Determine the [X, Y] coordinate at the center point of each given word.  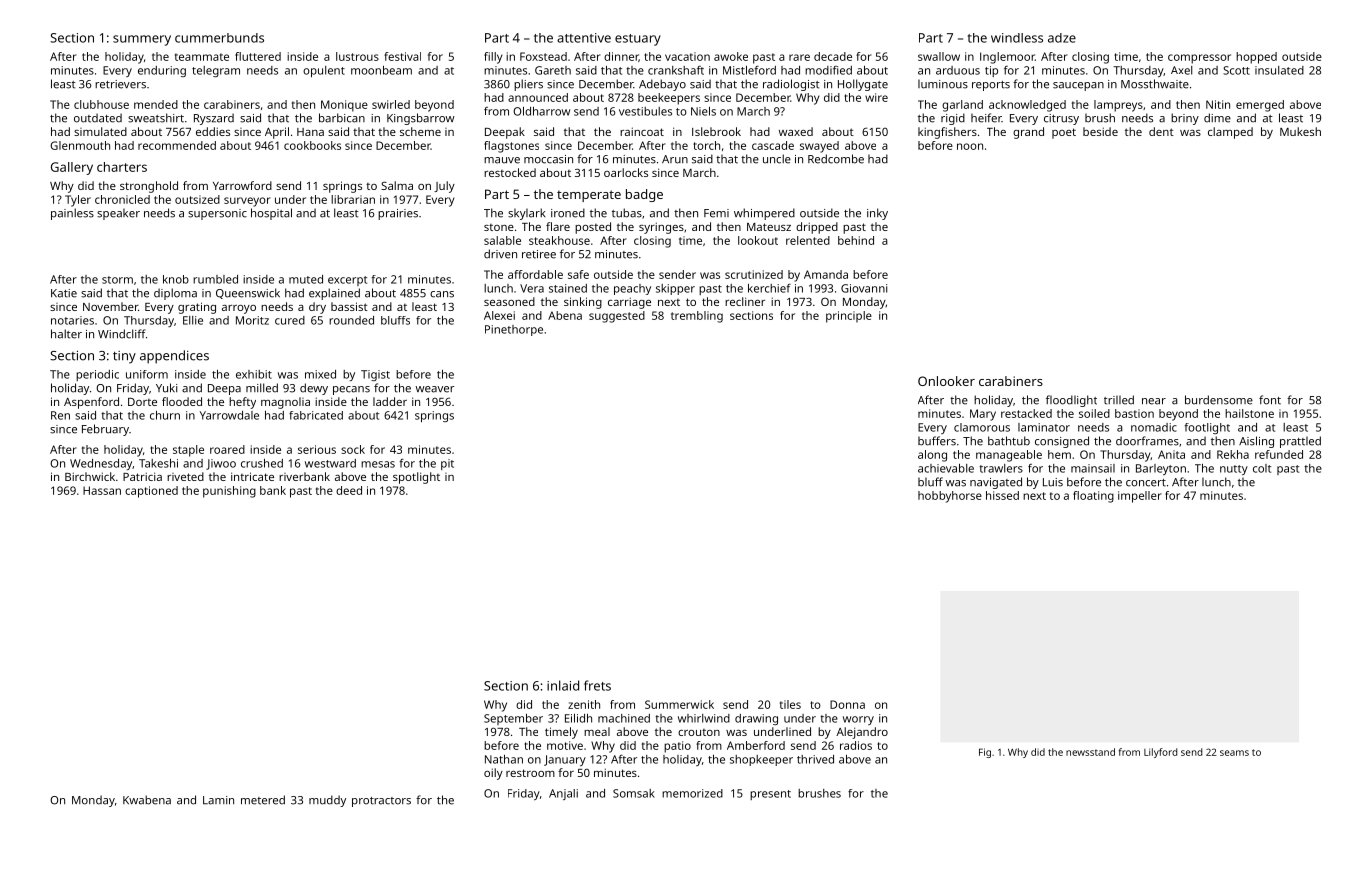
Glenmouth [80, 145]
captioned [151, 492]
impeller [1140, 497]
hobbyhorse [950, 497]
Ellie [193, 320]
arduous [958, 70]
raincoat [642, 131]
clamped [1230, 133]
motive [565, 745]
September [513, 719]
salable [502, 240]
